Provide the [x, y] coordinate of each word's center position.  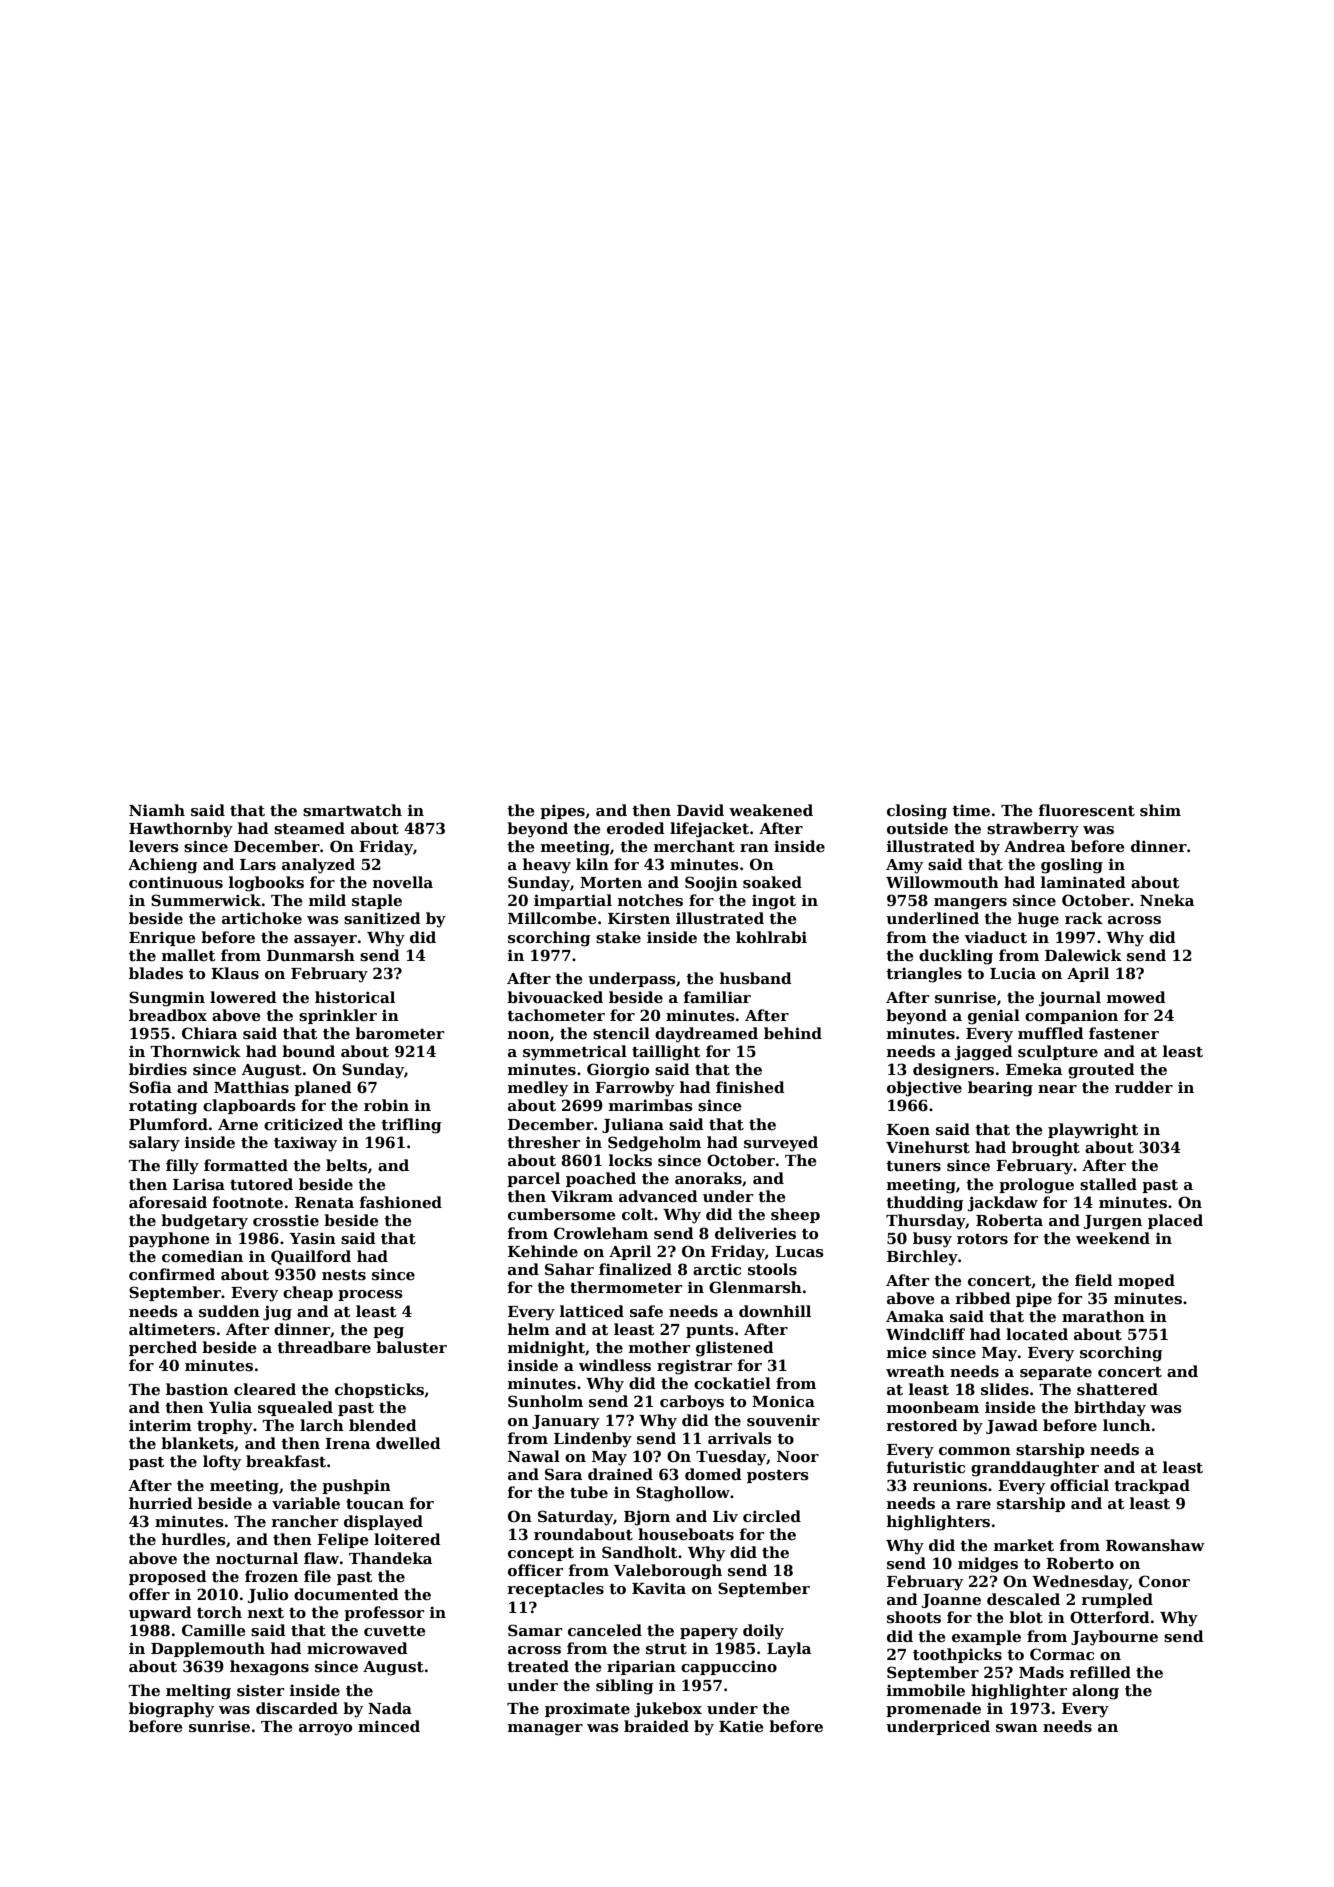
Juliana [633, 1125]
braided [656, 1726]
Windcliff [925, 1334]
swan [1017, 1728]
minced [389, 1726]
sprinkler [338, 1016]
